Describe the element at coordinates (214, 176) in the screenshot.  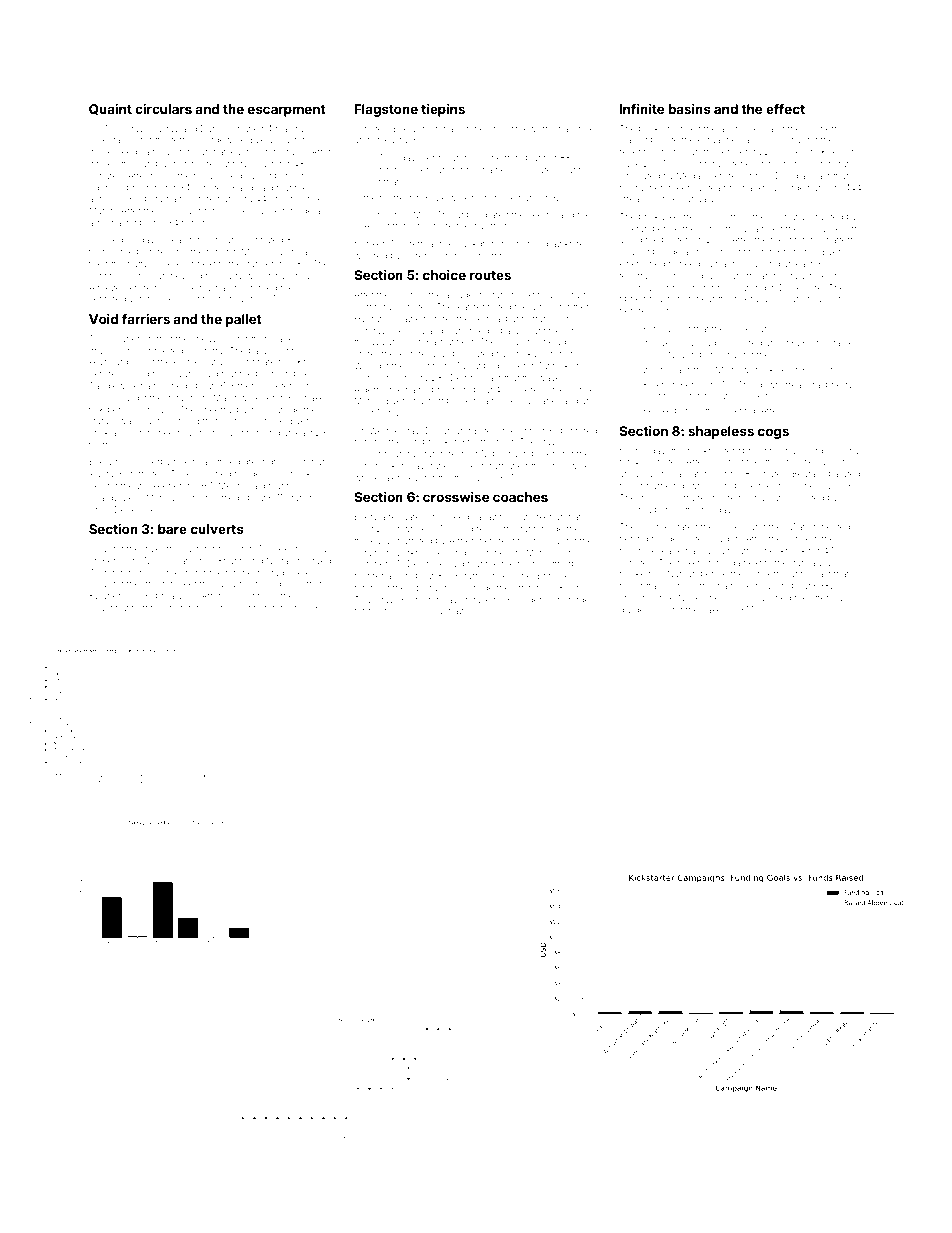
I see `hollyhock` at that location.
